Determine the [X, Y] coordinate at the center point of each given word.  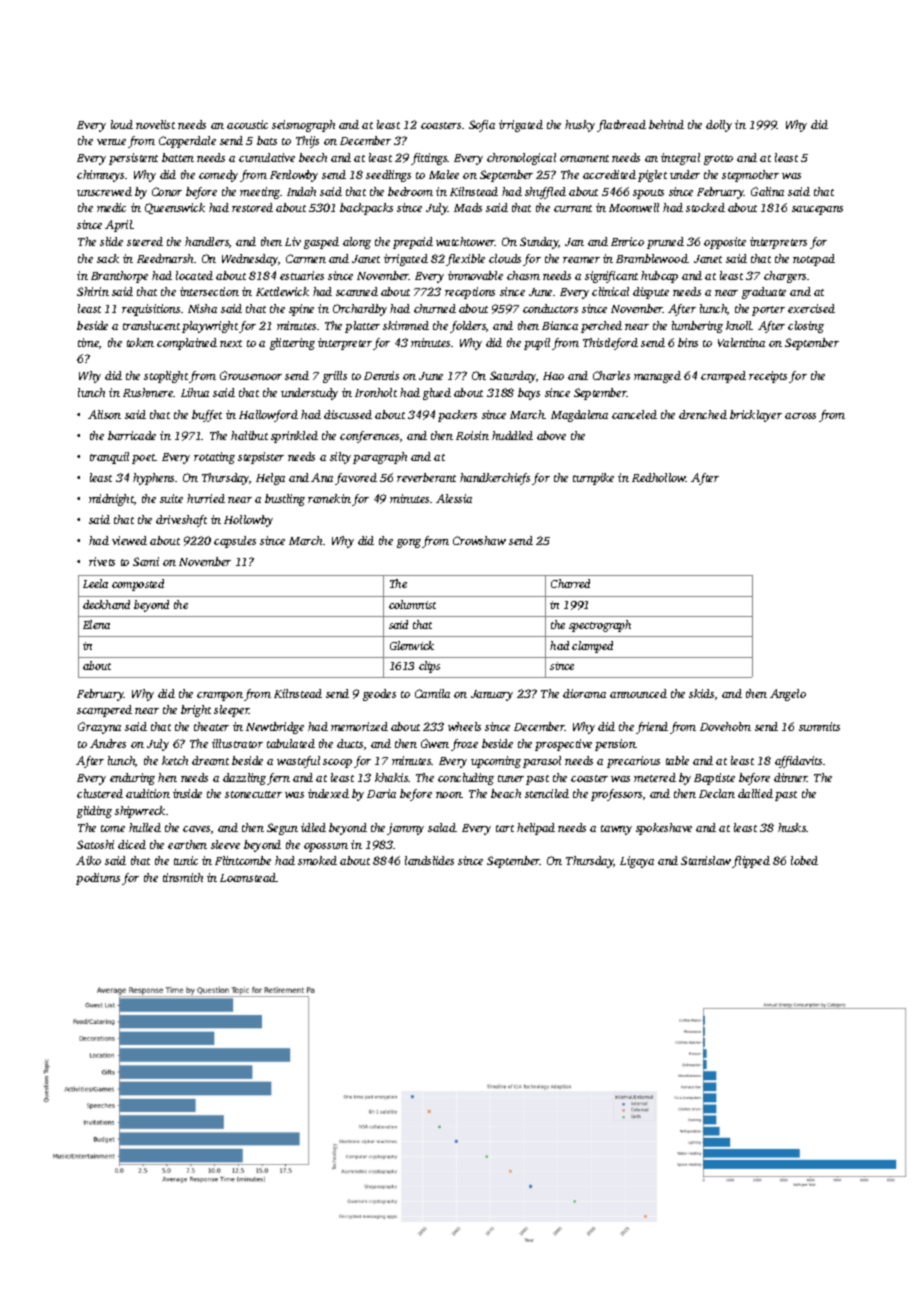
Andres [108, 743]
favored [356, 479]
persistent [133, 159]
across [800, 416]
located [194, 275]
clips [429, 667]
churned [435, 308]
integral [680, 159]
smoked [317, 860]
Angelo [788, 695]
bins [688, 342]
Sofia [482, 126]
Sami [146, 561]
